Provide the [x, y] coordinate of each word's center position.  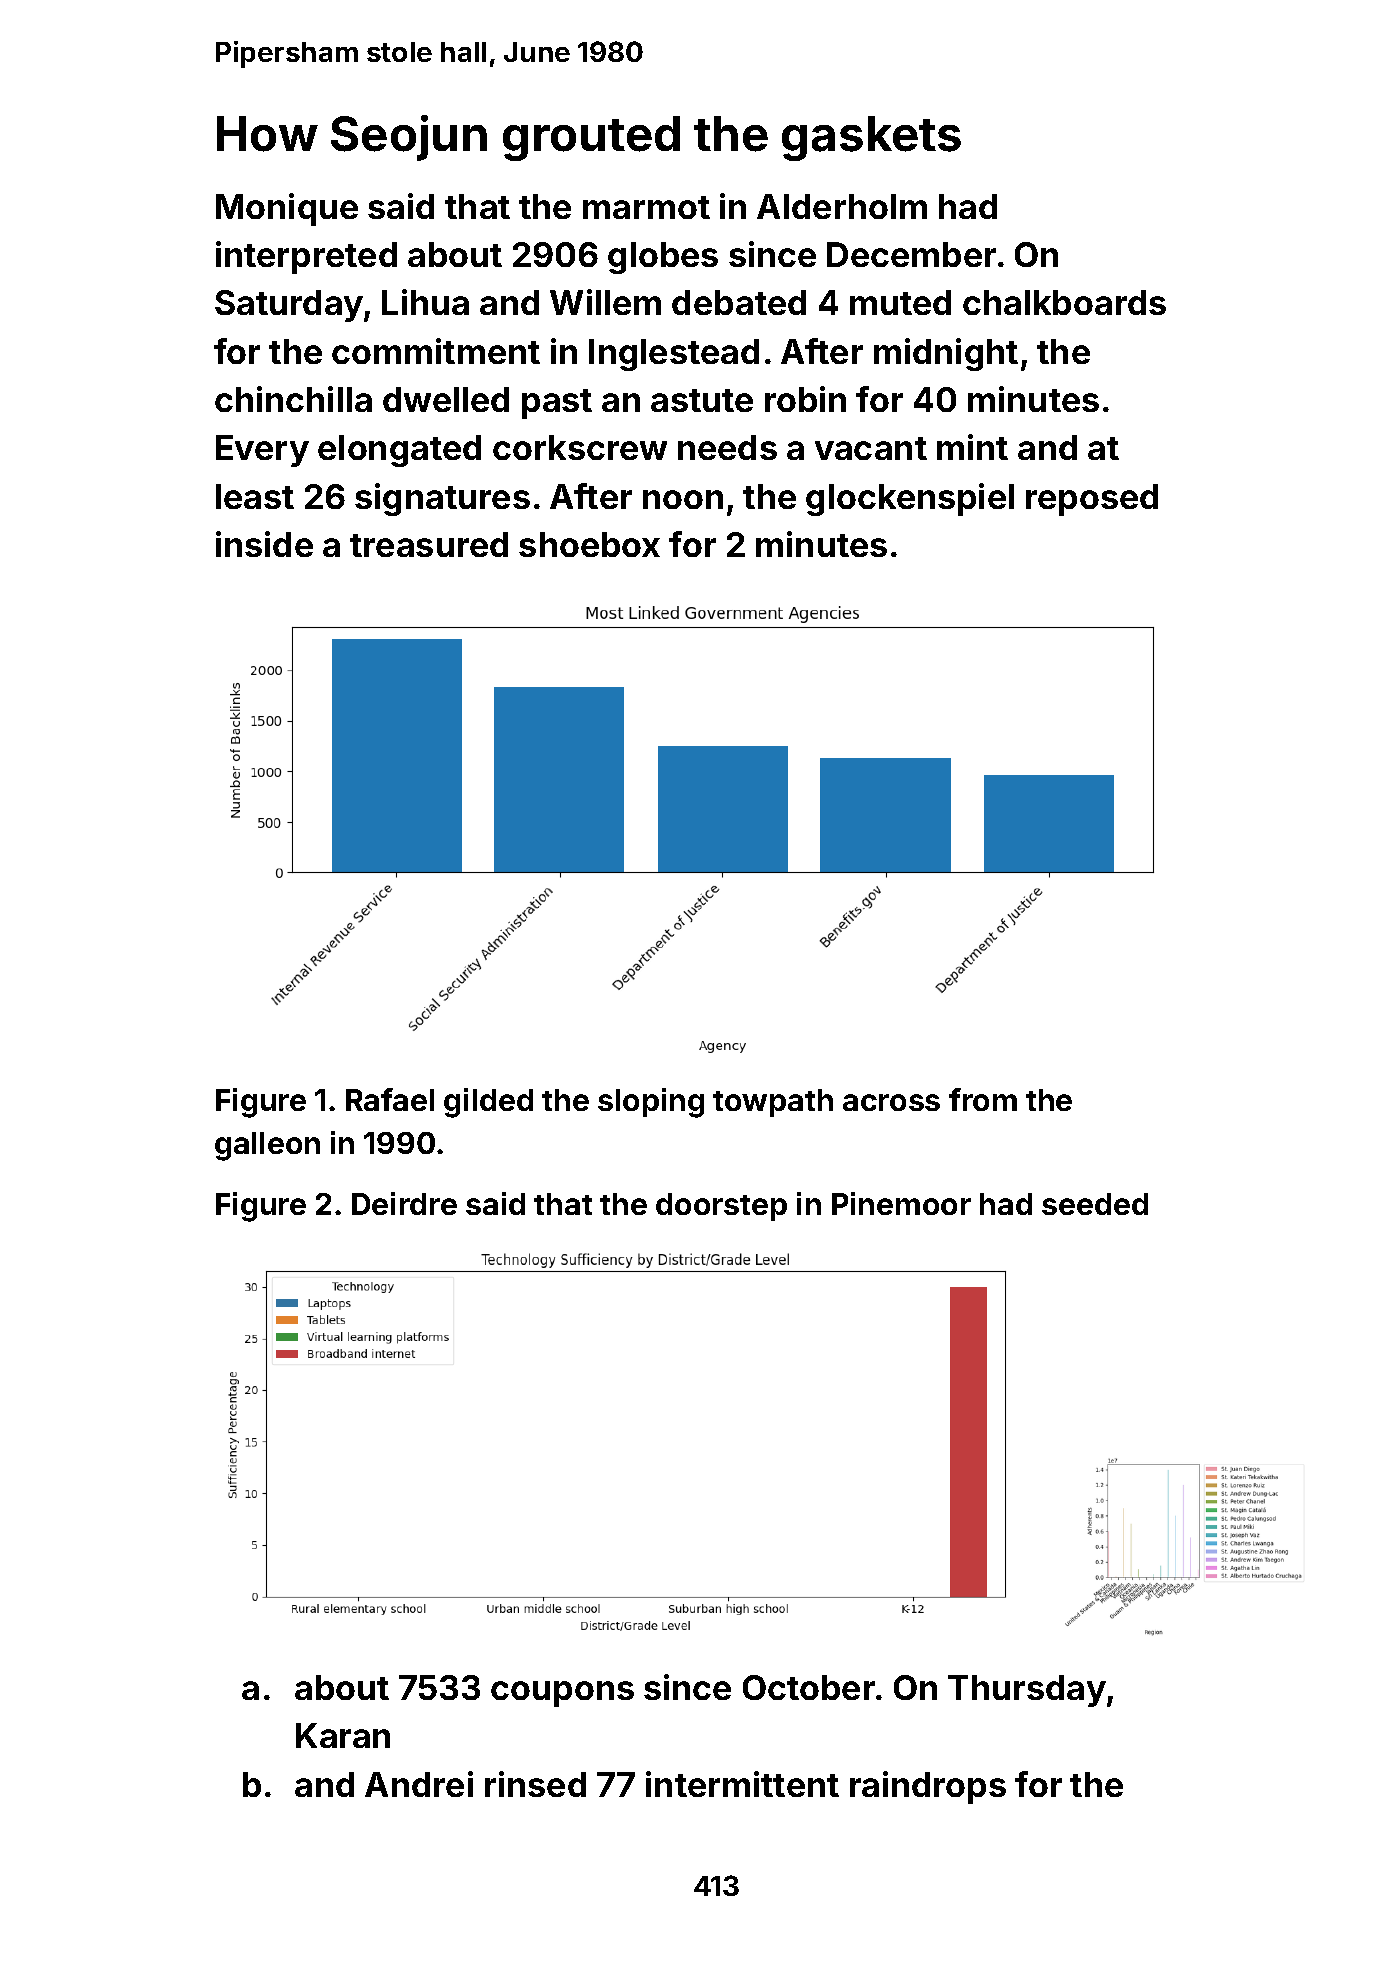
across [891, 1102]
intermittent [742, 1784]
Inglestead [674, 355]
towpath [773, 1103]
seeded [1095, 1204]
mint [972, 447]
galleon [267, 1146]
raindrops [928, 1787]
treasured [429, 544]
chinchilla [293, 399]
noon [683, 499]
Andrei [419, 1784]
